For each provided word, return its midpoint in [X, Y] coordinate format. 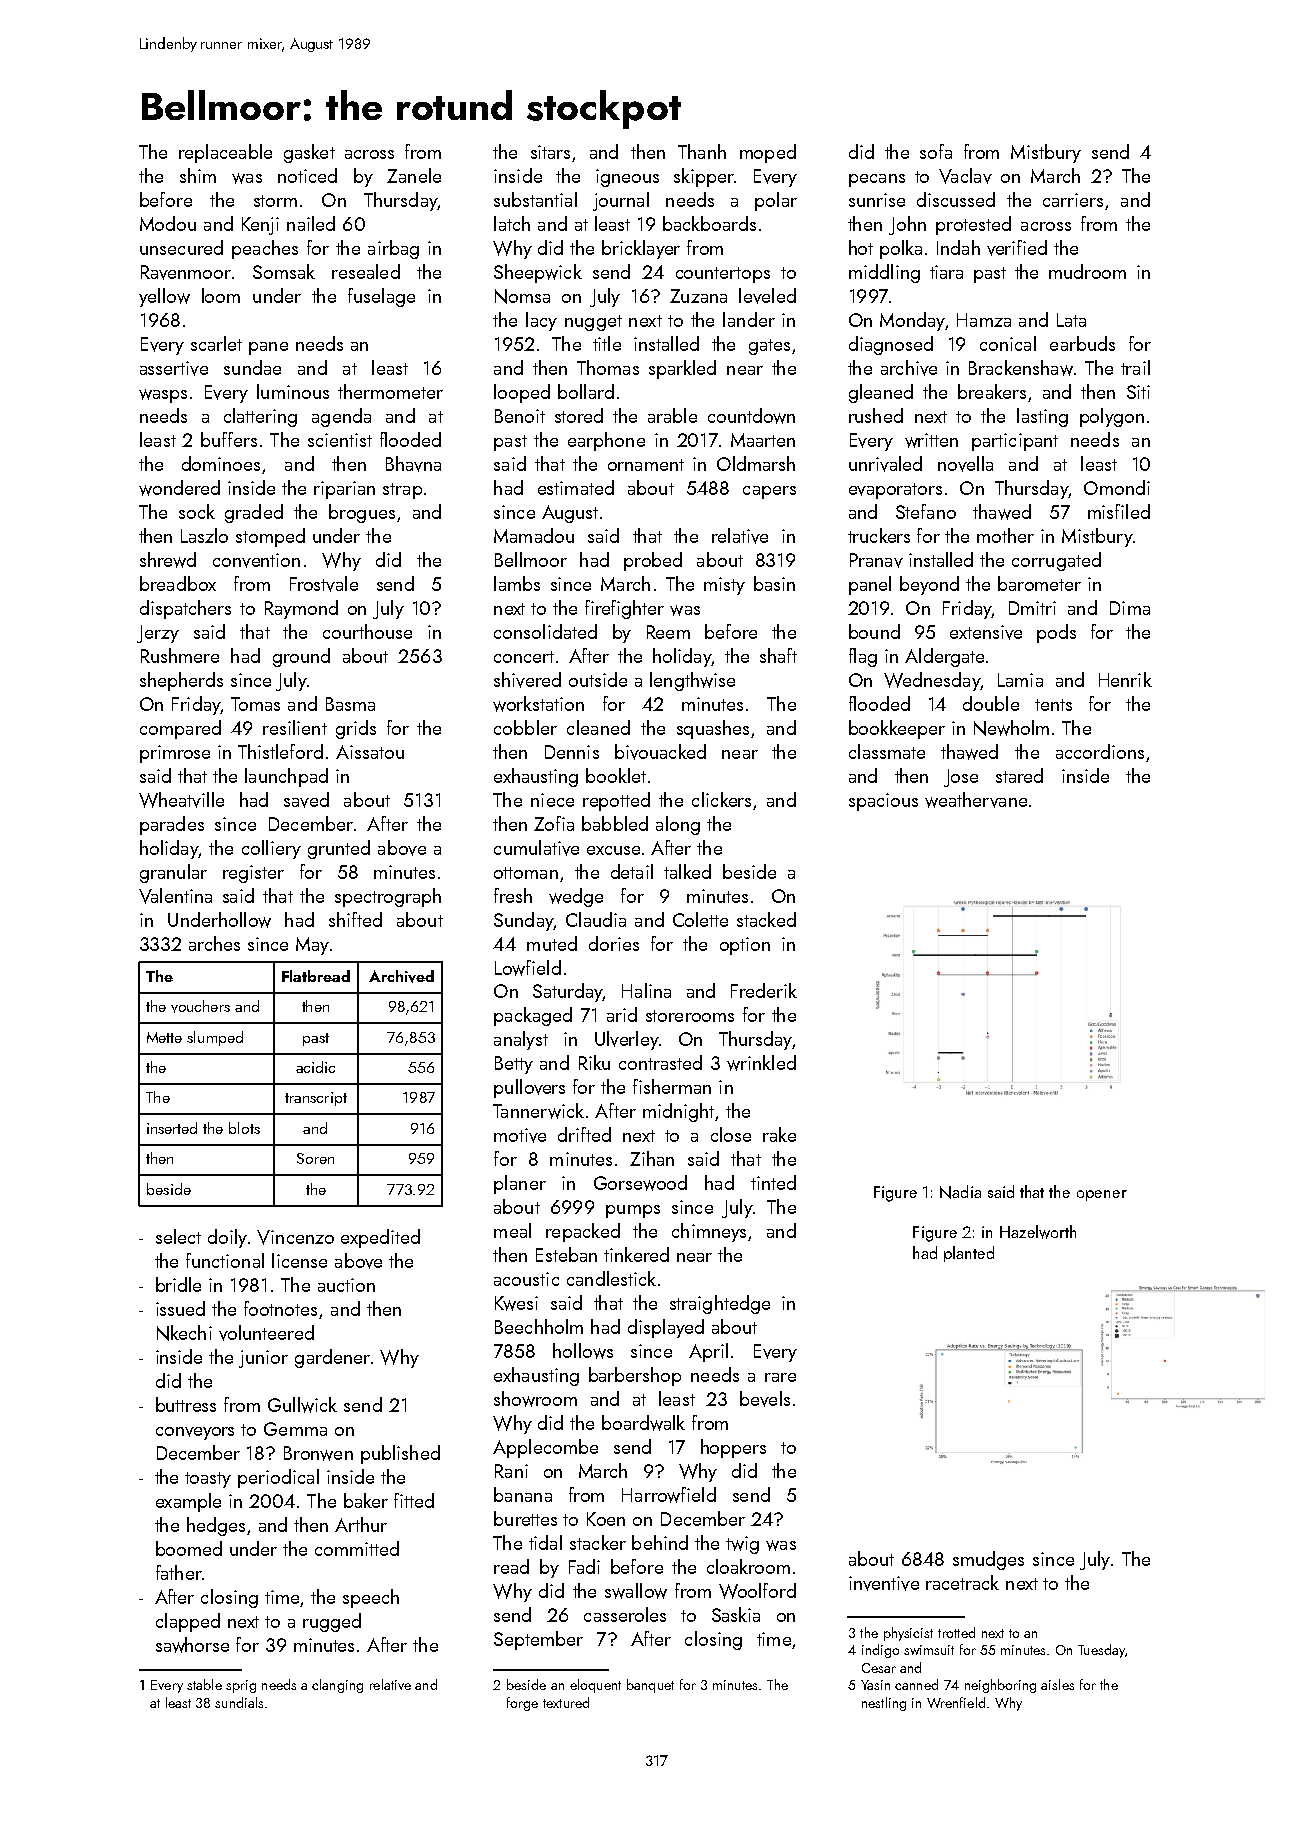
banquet [650, 1686]
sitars [550, 152]
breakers [992, 391]
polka [901, 249]
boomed [189, 1548]
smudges [988, 1560]
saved [306, 800]
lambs [517, 583]
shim [198, 175]
